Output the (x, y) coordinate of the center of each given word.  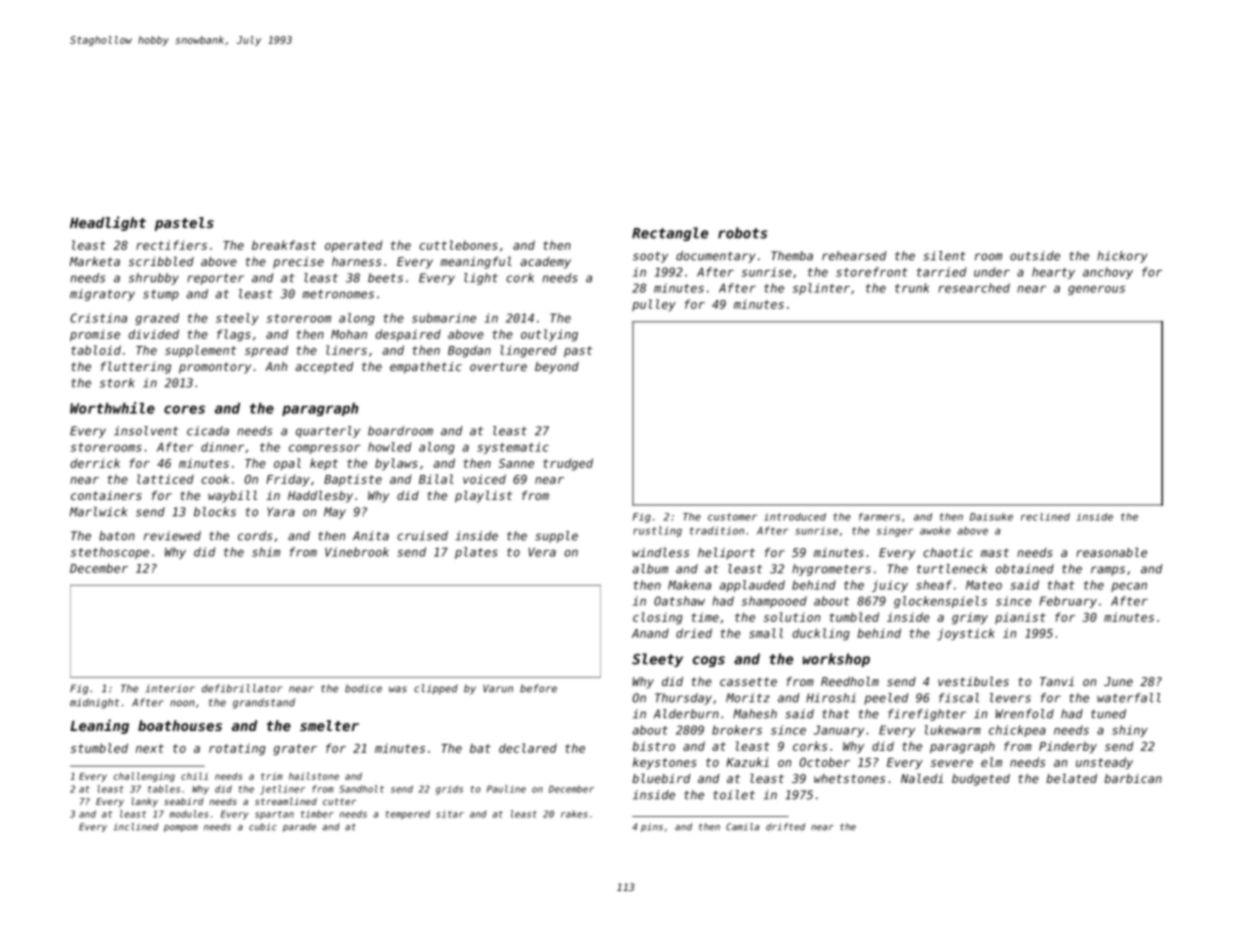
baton (117, 536)
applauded (752, 586)
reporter (215, 279)
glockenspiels (940, 602)
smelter (329, 725)
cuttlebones (458, 245)
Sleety (657, 660)
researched (974, 288)
